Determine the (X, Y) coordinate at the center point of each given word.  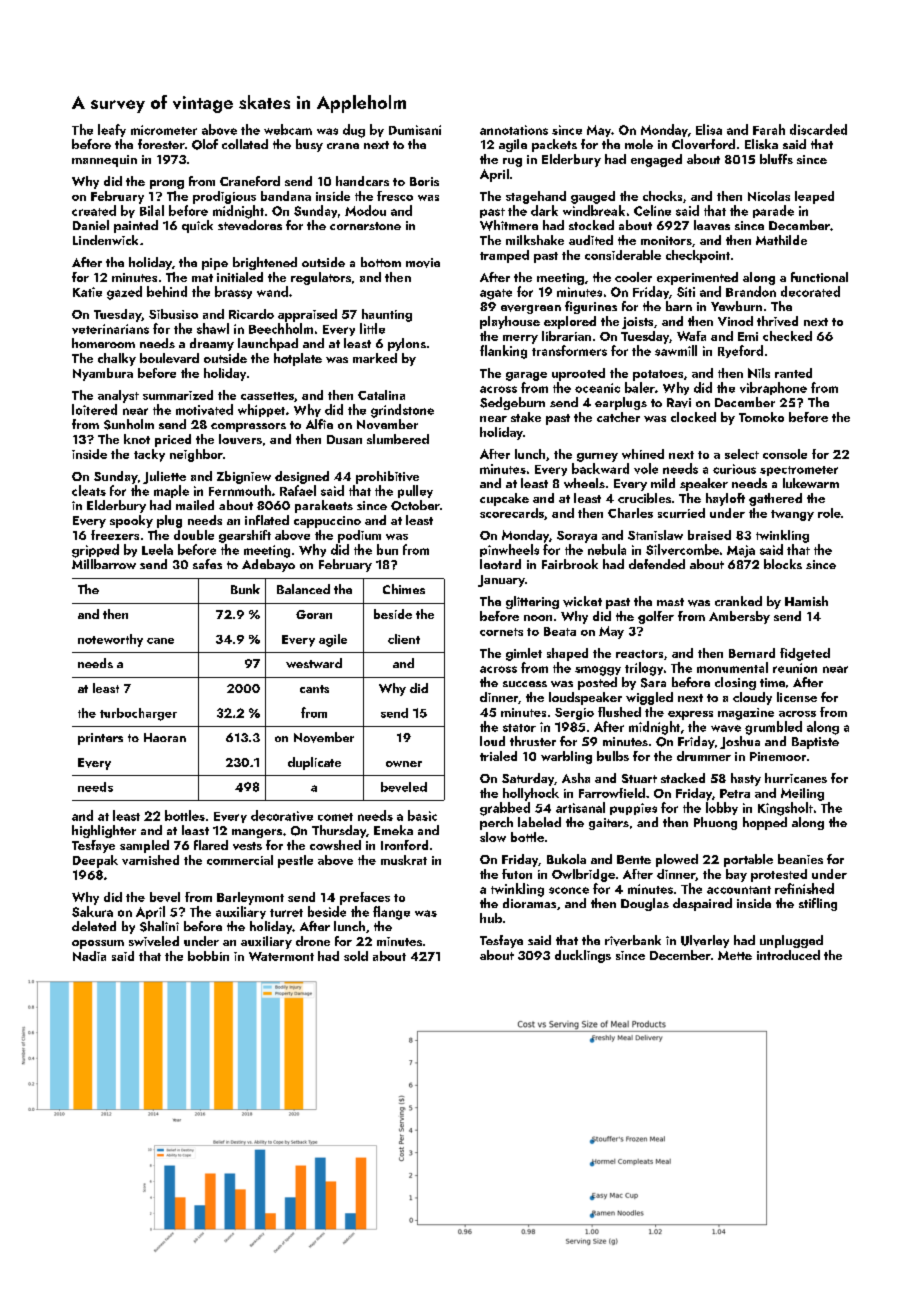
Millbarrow (104, 564)
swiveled (154, 941)
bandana (286, 196)
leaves (712, 225)
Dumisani (415, 130)
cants (314, 689)
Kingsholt (785, 809)
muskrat (404, 860)
